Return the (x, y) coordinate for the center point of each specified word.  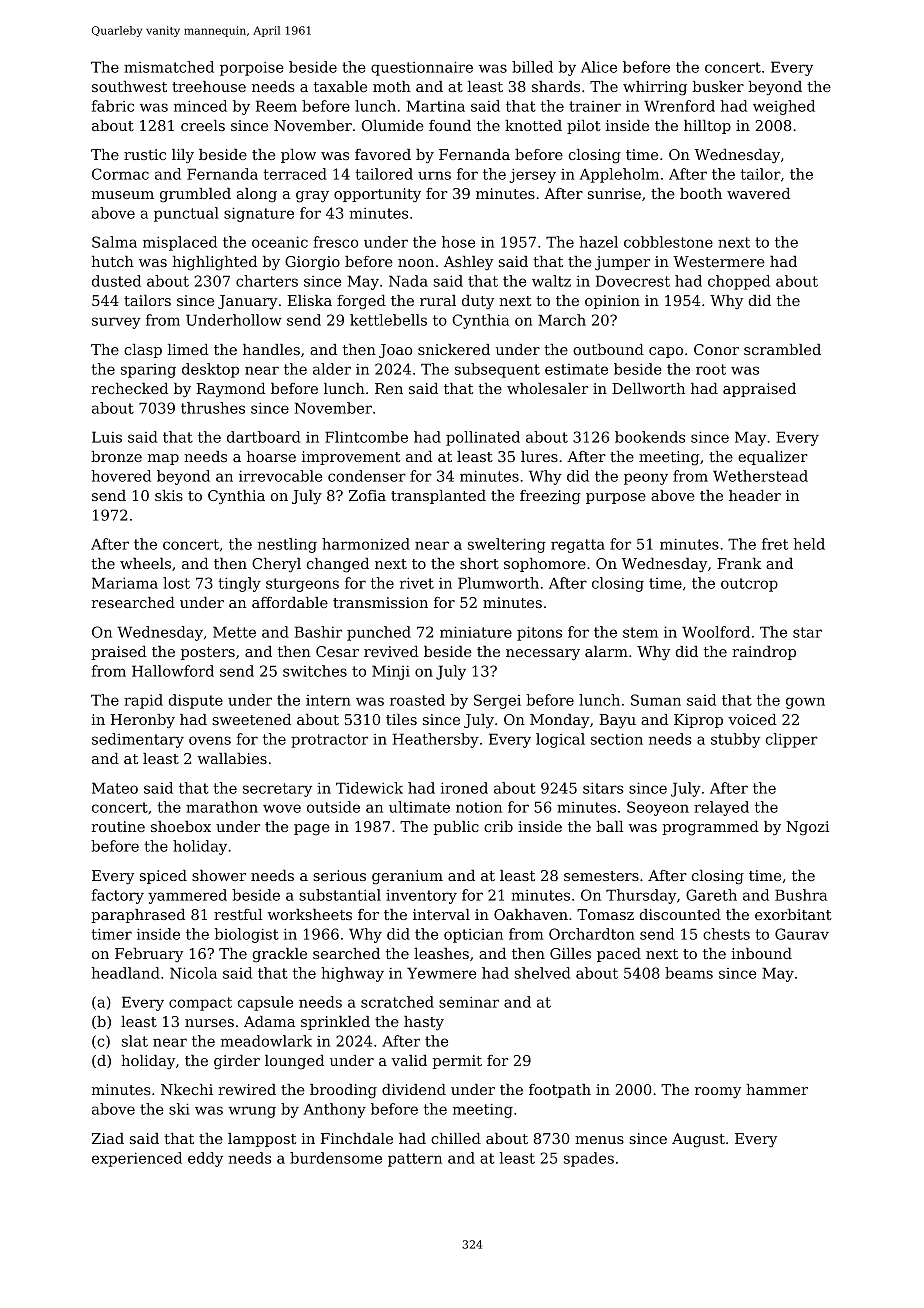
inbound (761, 953)
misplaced (180, 243)
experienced (137, 1159)
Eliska (310, 300)
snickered (454, 349)
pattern (415, 1160)
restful (238, 914)
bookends (650, 437)
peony (646, 479)
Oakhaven (531, 914)
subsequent (497, 370)
